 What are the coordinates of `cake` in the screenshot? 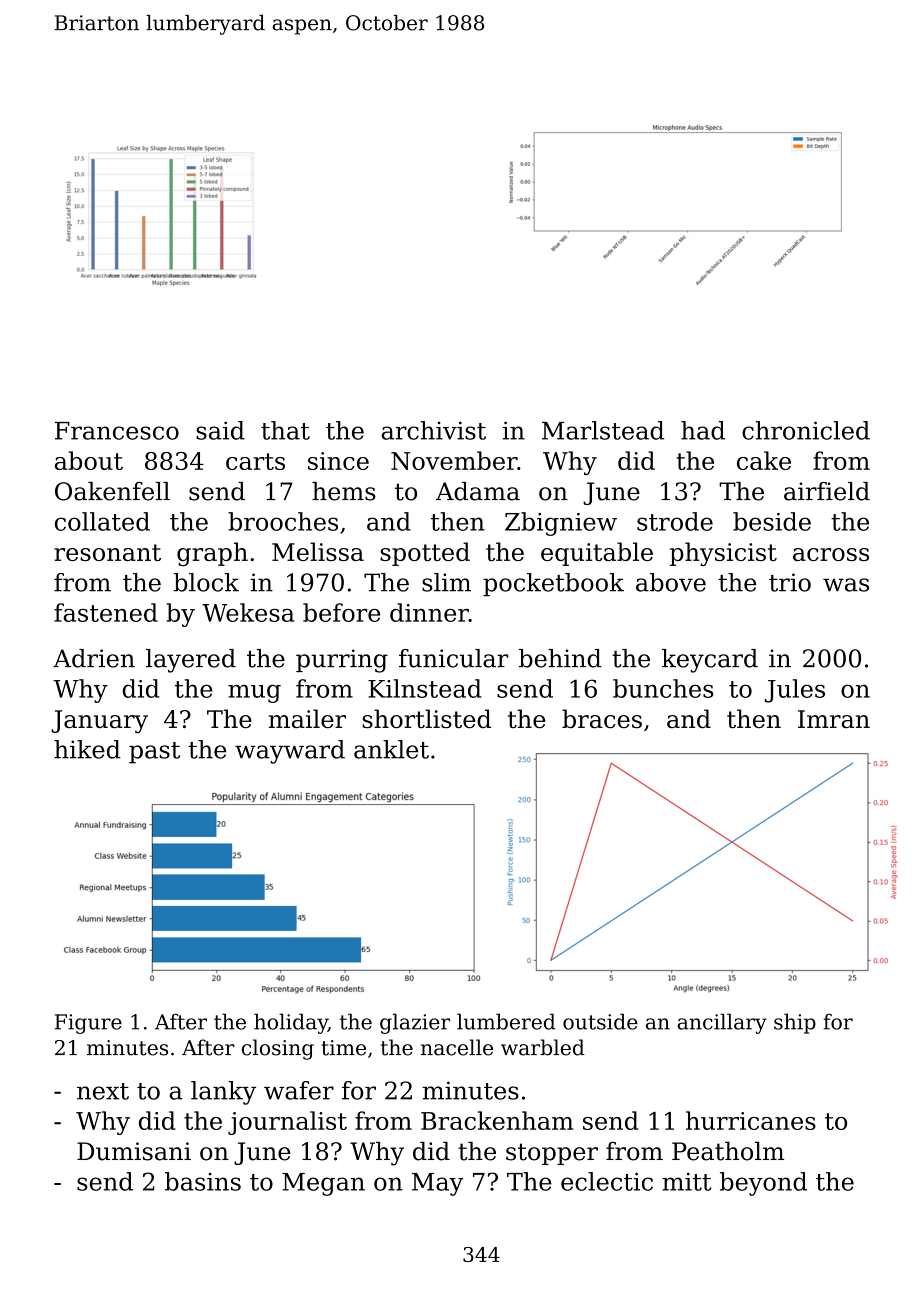 It's located at (764, 460).
